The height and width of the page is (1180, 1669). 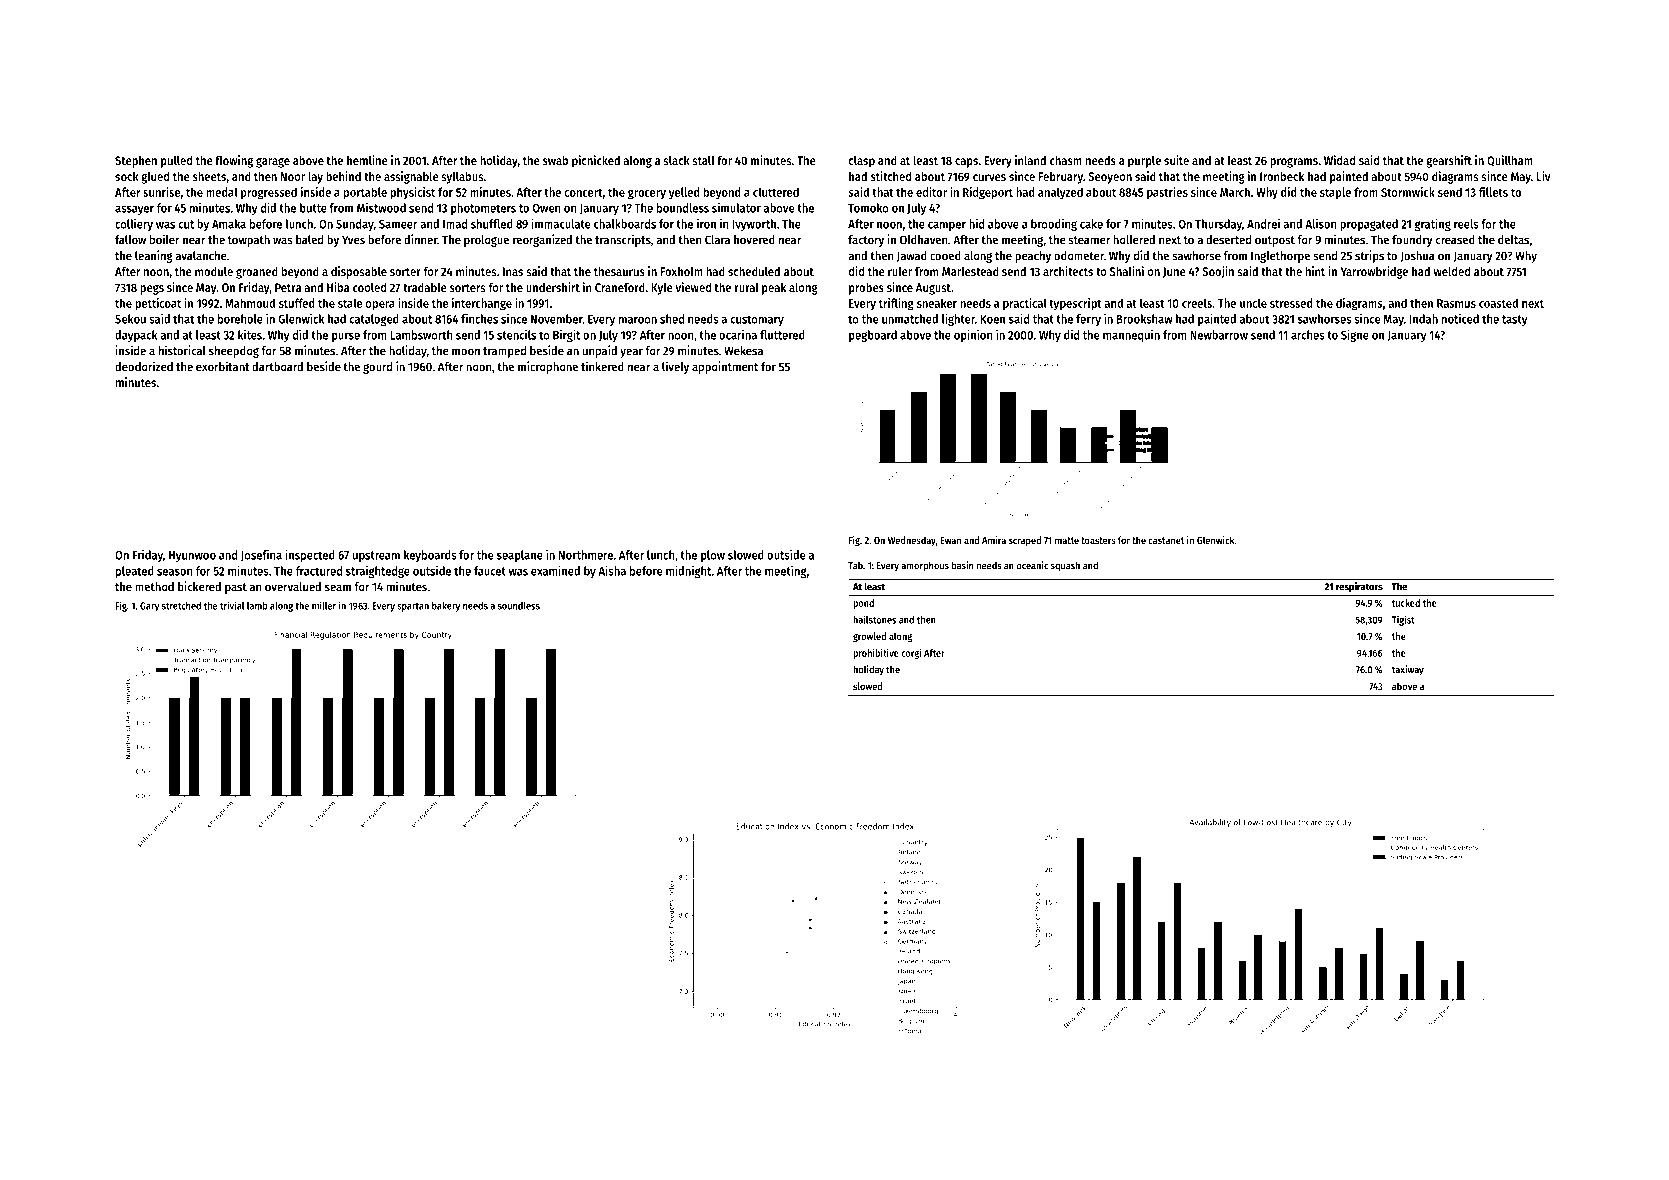 What do you see at coordinates (310, 556) in the page?
I see `inspected` at bounding box center [310, 556].
